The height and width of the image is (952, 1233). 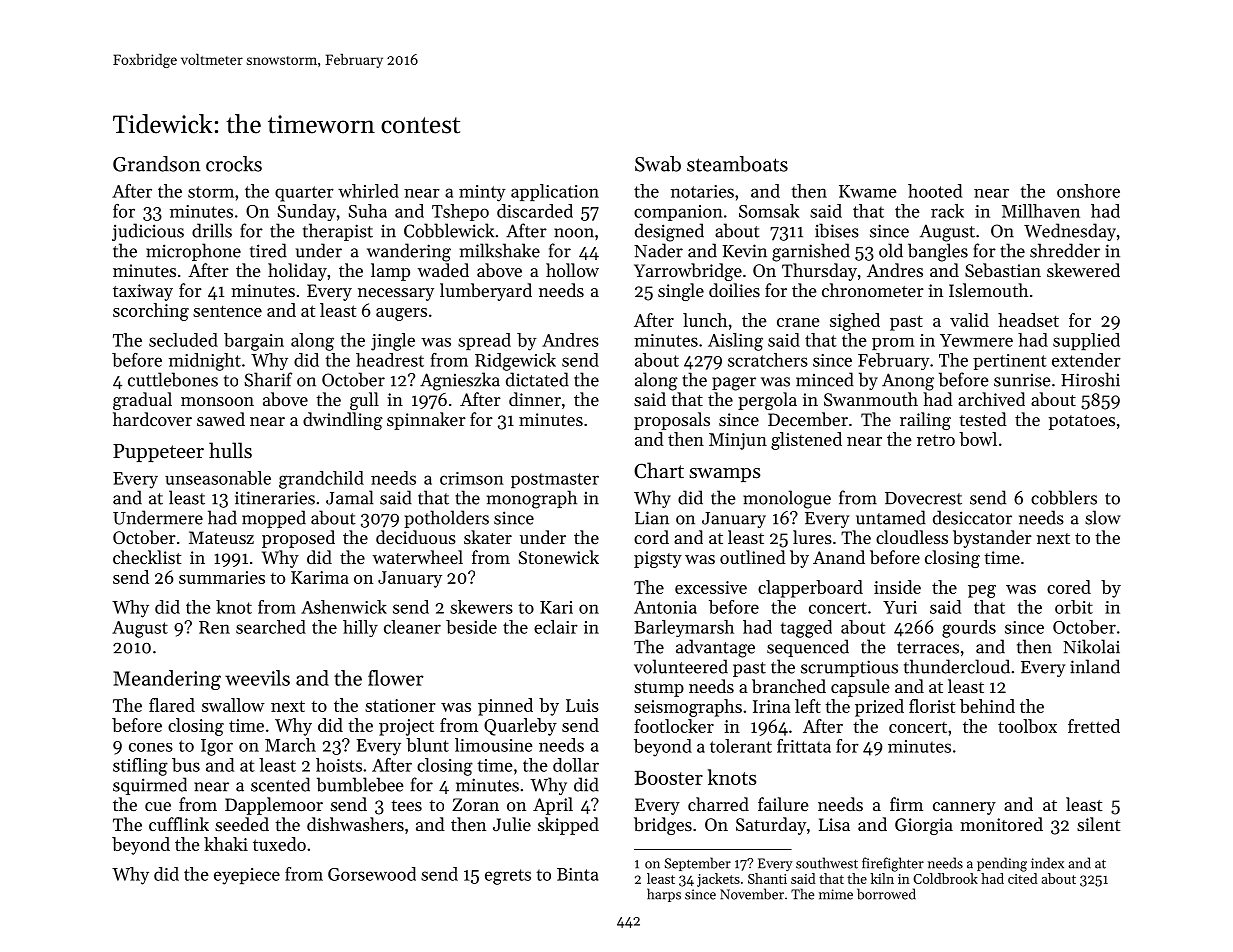 I want to click on weevils, so click(x=257, y=678).
